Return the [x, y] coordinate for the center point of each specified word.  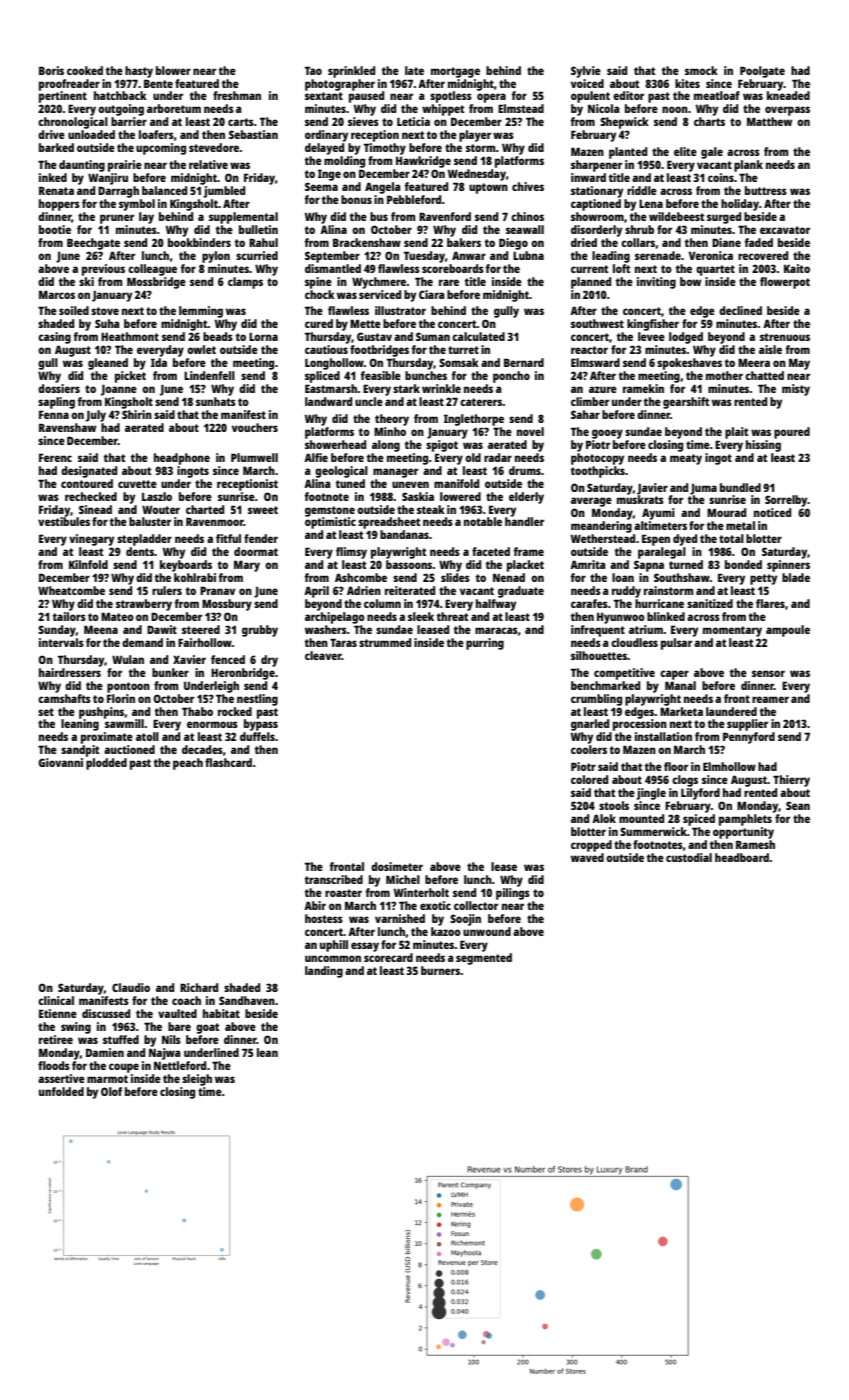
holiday [740, 205]
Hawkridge [423, 162]
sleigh [197, 1080]
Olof [111, 1091]
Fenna [54, 414]
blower [173, 70]
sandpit [80, 751]
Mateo [117, 616]
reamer [770, 699]
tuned [350, 483]
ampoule [788, 631]
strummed [385, 642]
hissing [763, 446]
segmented [484, 959]
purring [485, 644]
